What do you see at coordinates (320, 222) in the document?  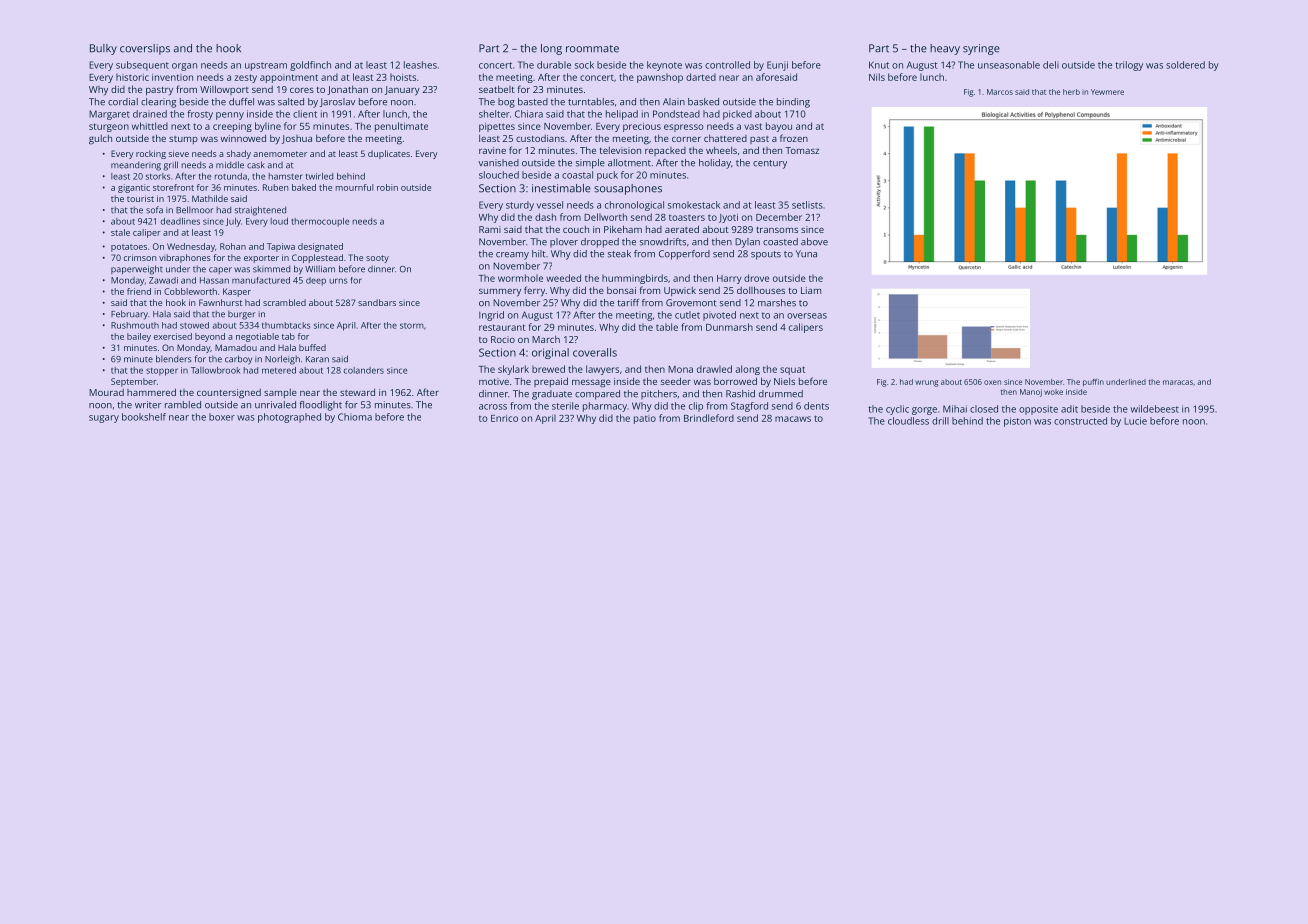 I see `thermocouple` at bounding box center [320, 222].
